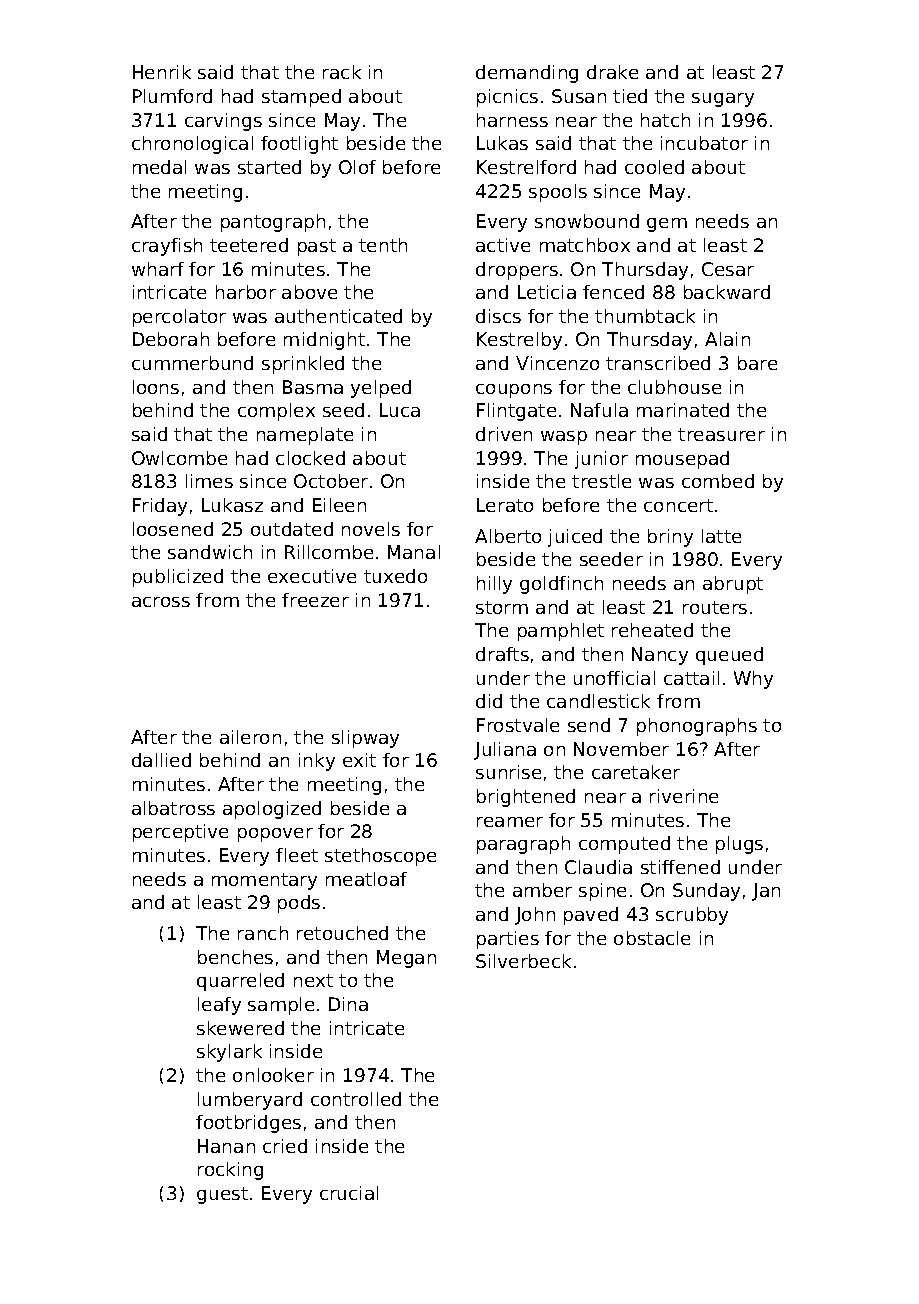  Describe the element at coordinates (250, 737) in the page. I see `aileron` at that location.
